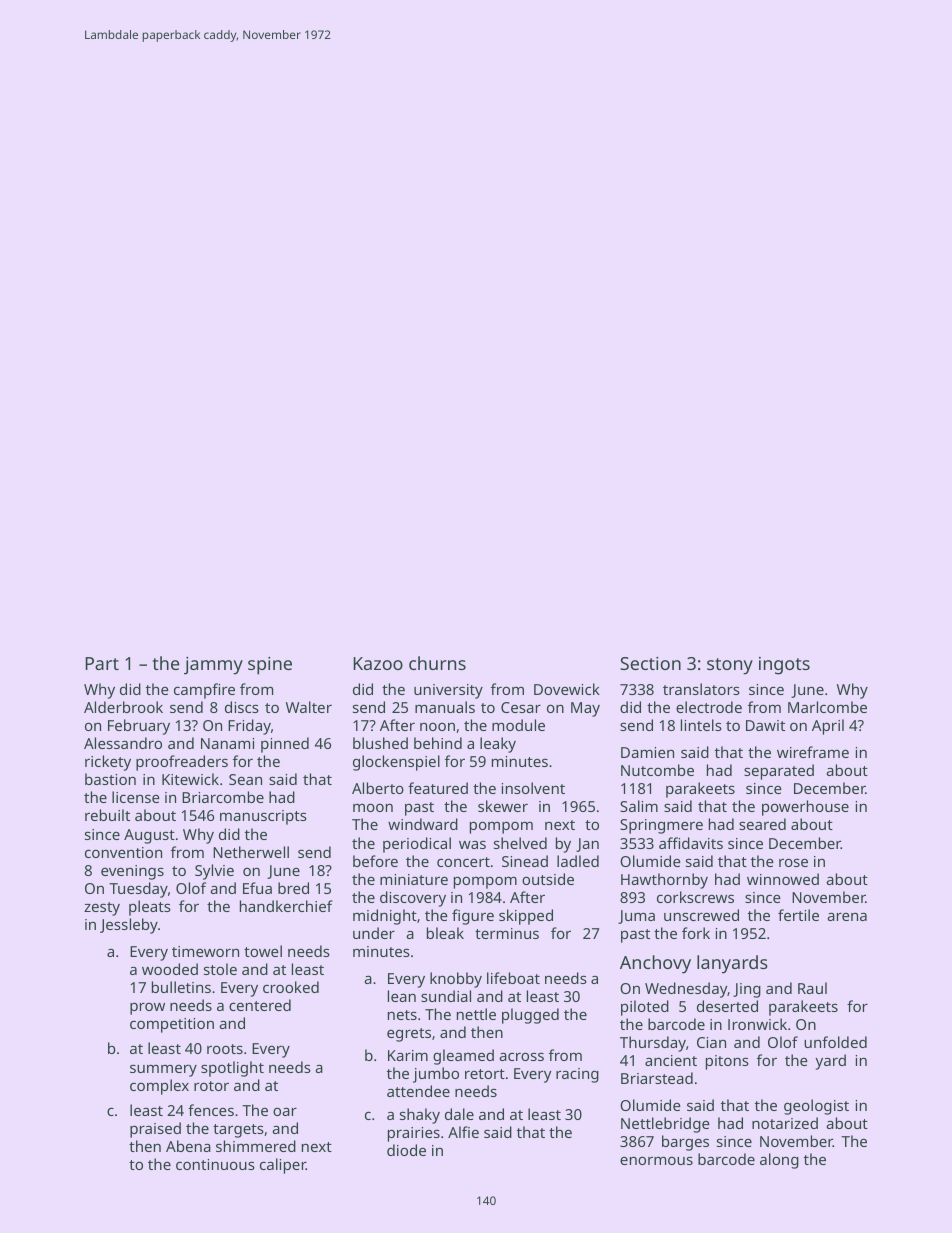 The image size is (952, 1233). What do you see at coordinates (526, 917) in the screenshot?
I see `skipped` at bounding box center [526, 917].
